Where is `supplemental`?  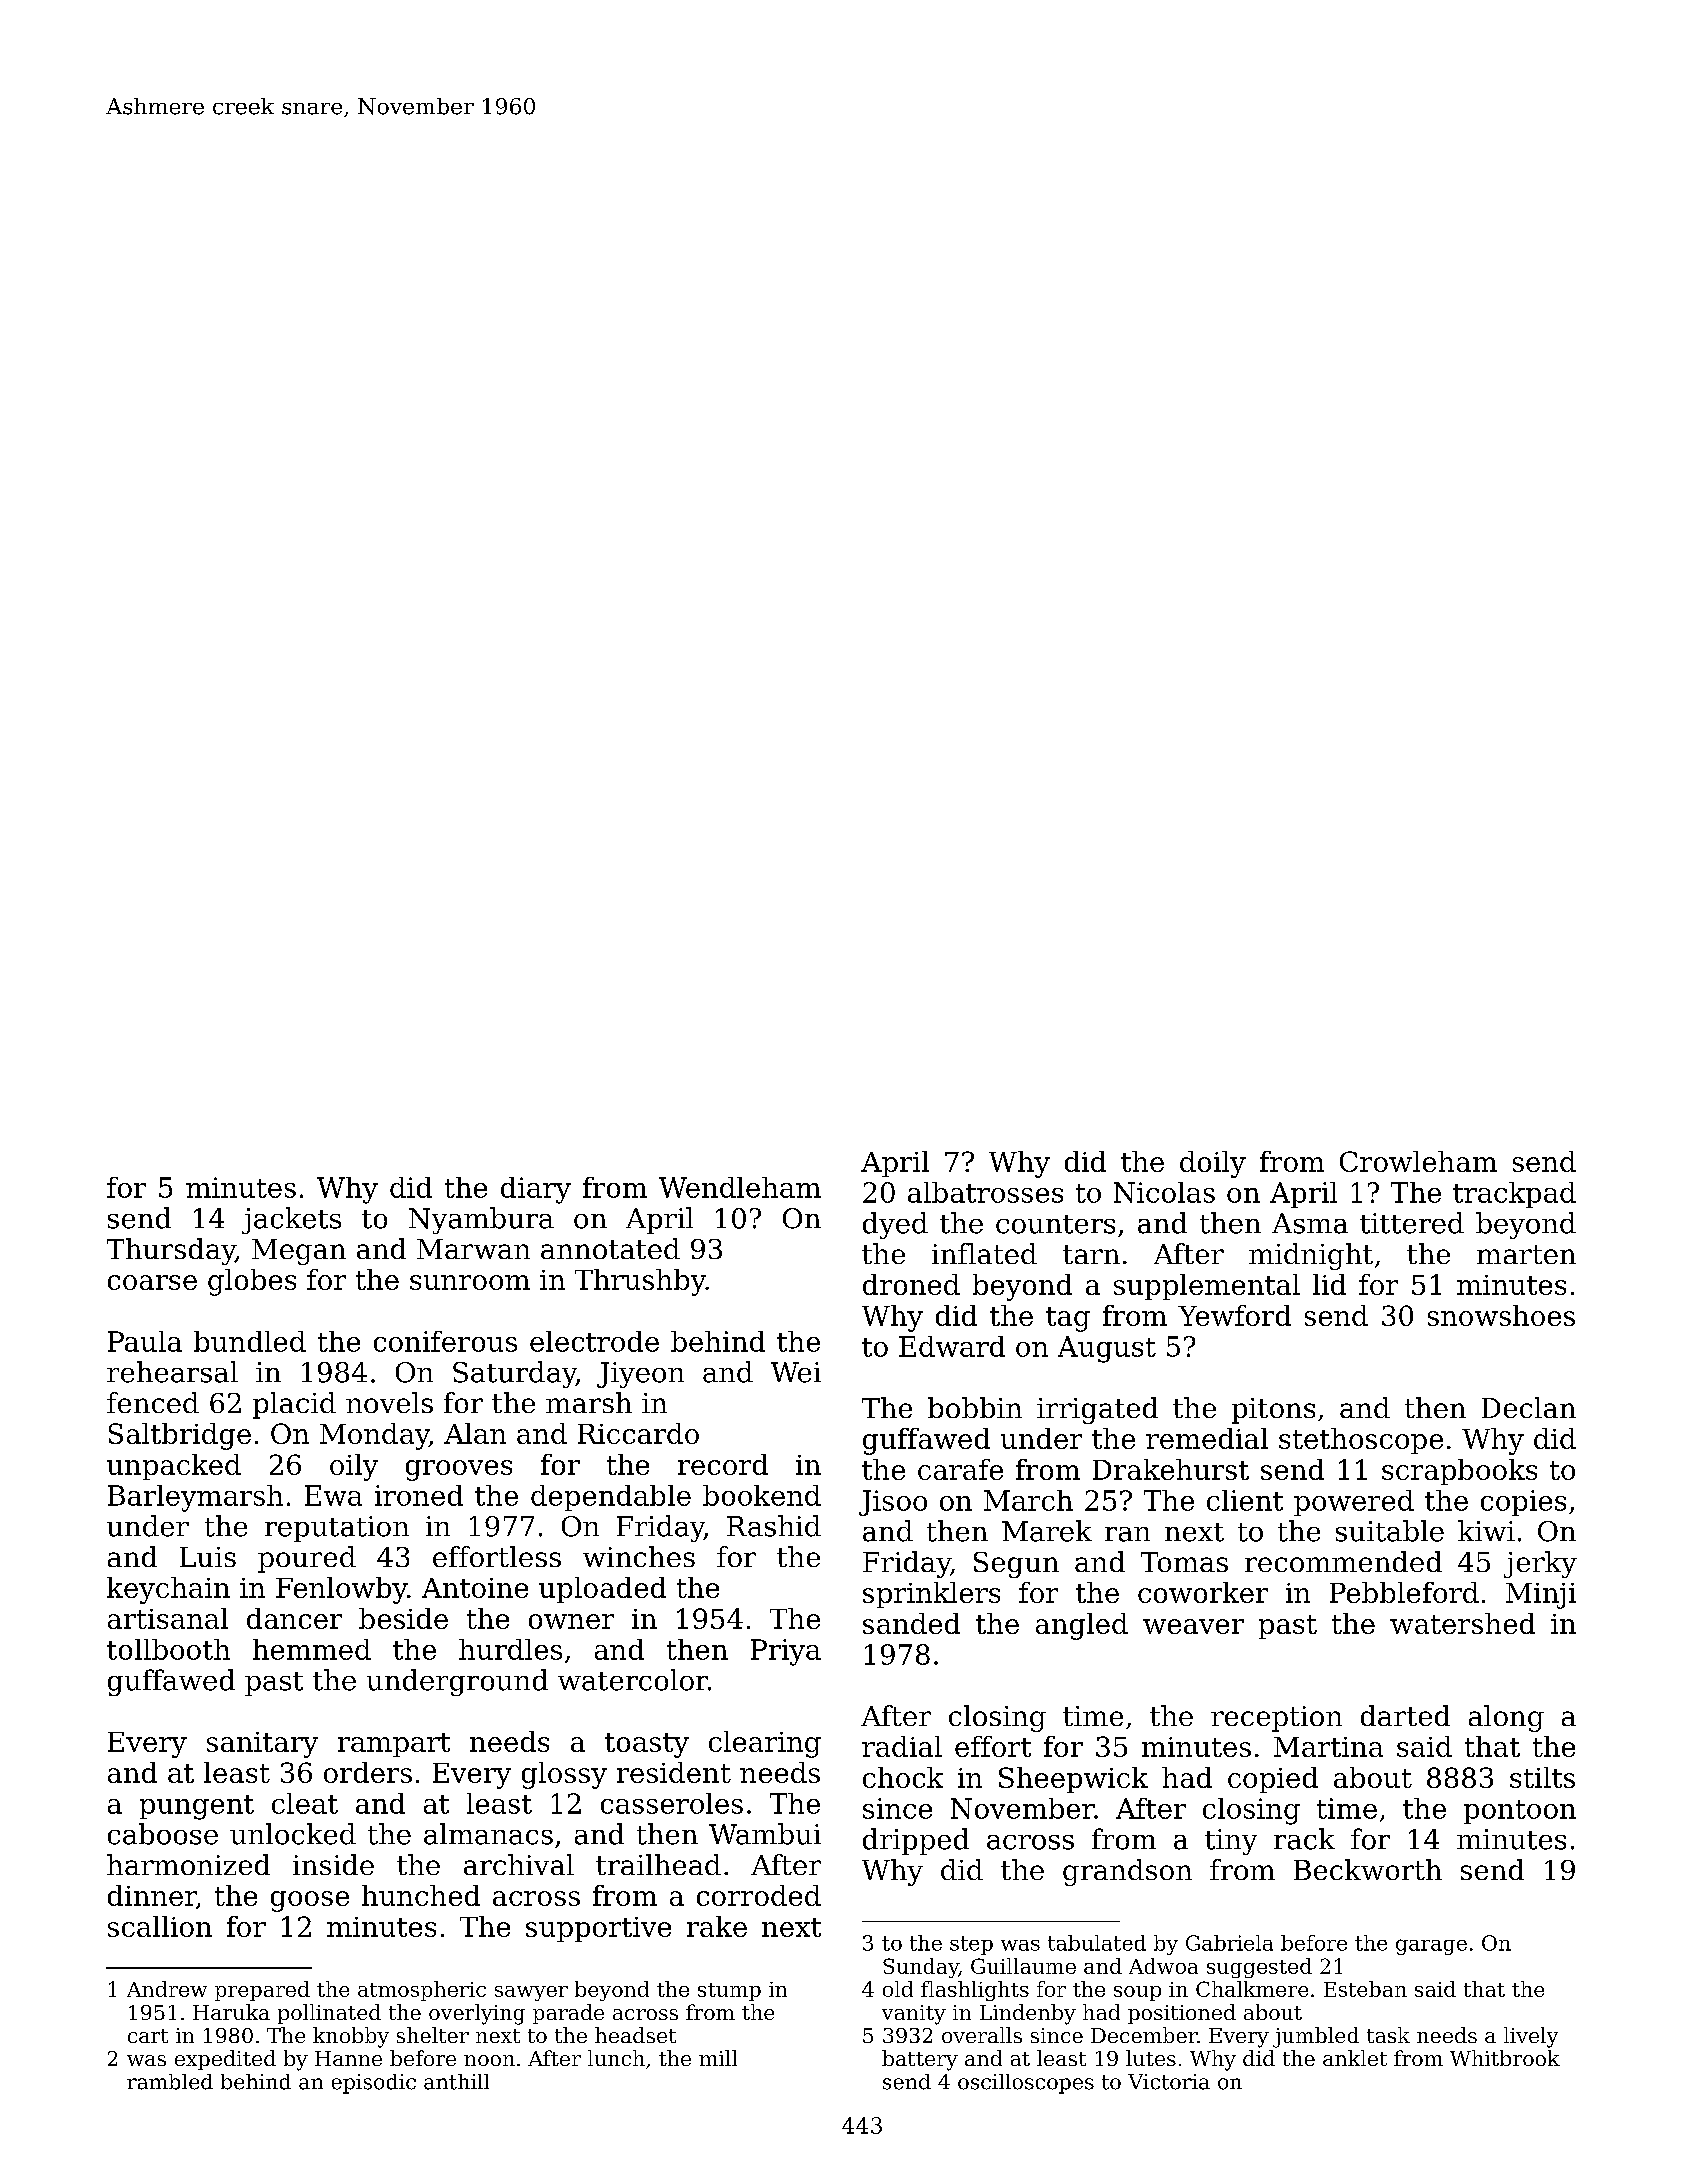
supplemental is located at coordinates (1207, 1287).
